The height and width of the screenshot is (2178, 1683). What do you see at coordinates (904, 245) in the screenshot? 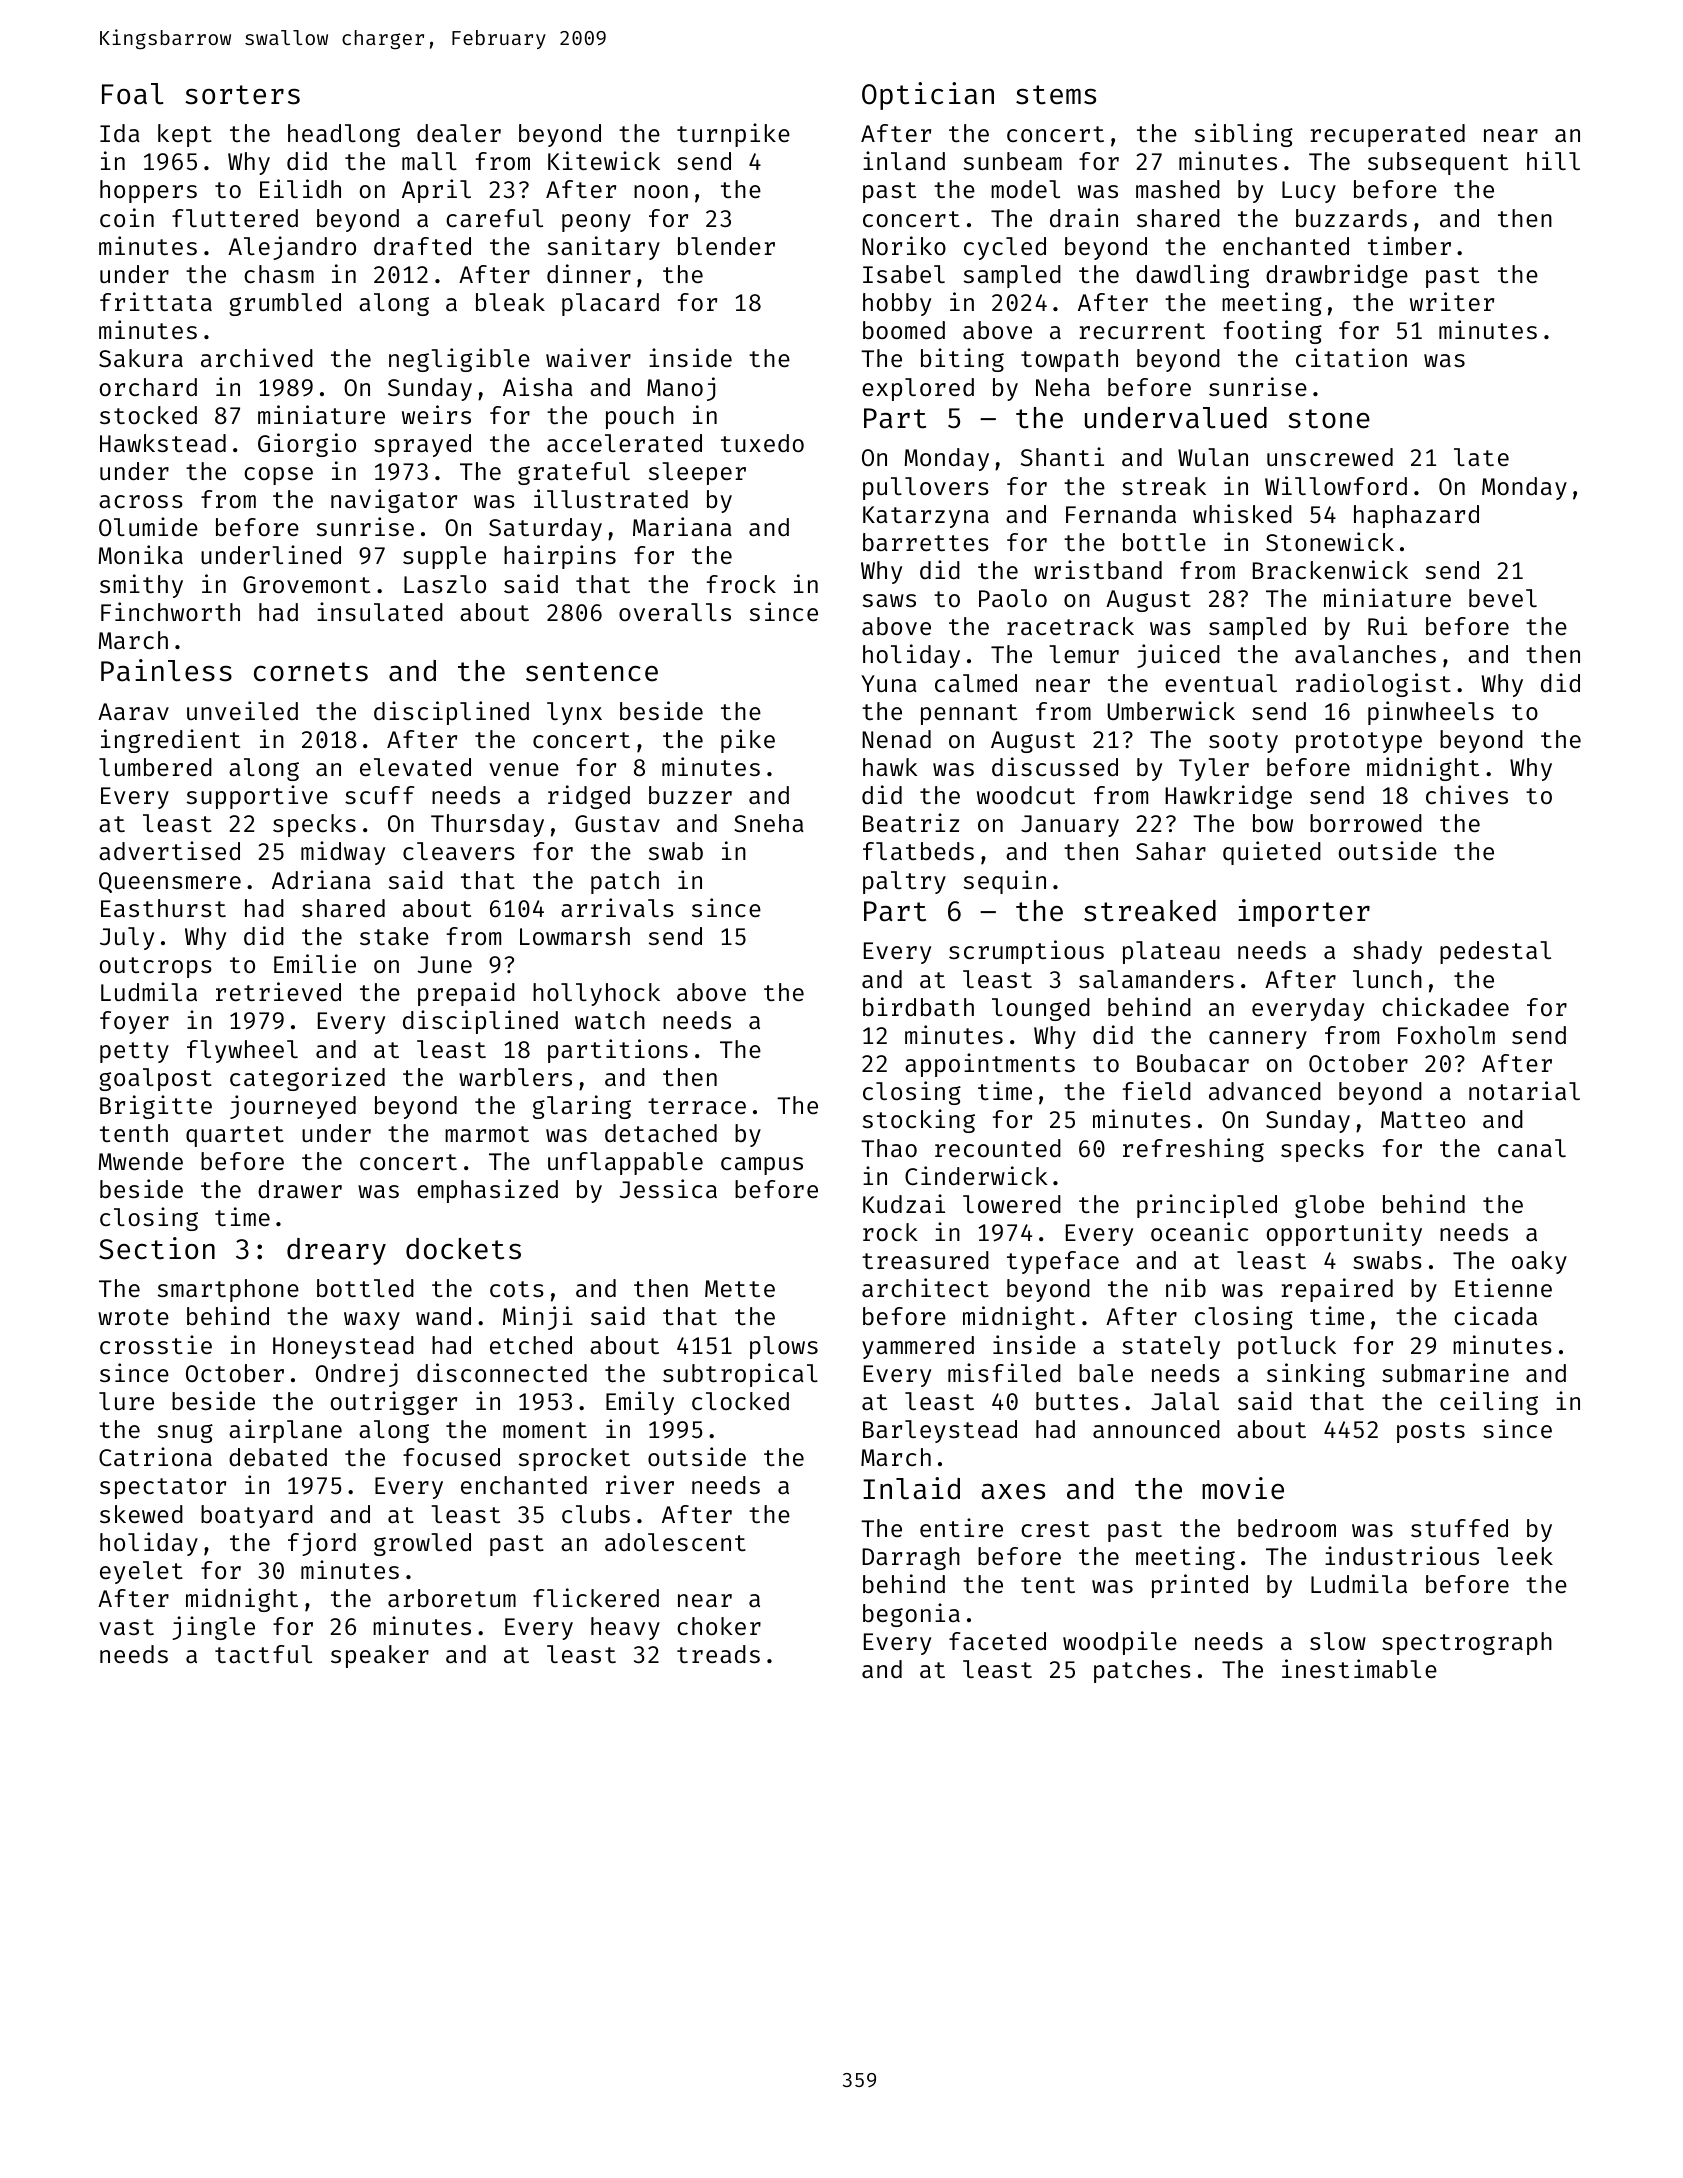
I see `Noriko` at bounding box center [904, 245].
